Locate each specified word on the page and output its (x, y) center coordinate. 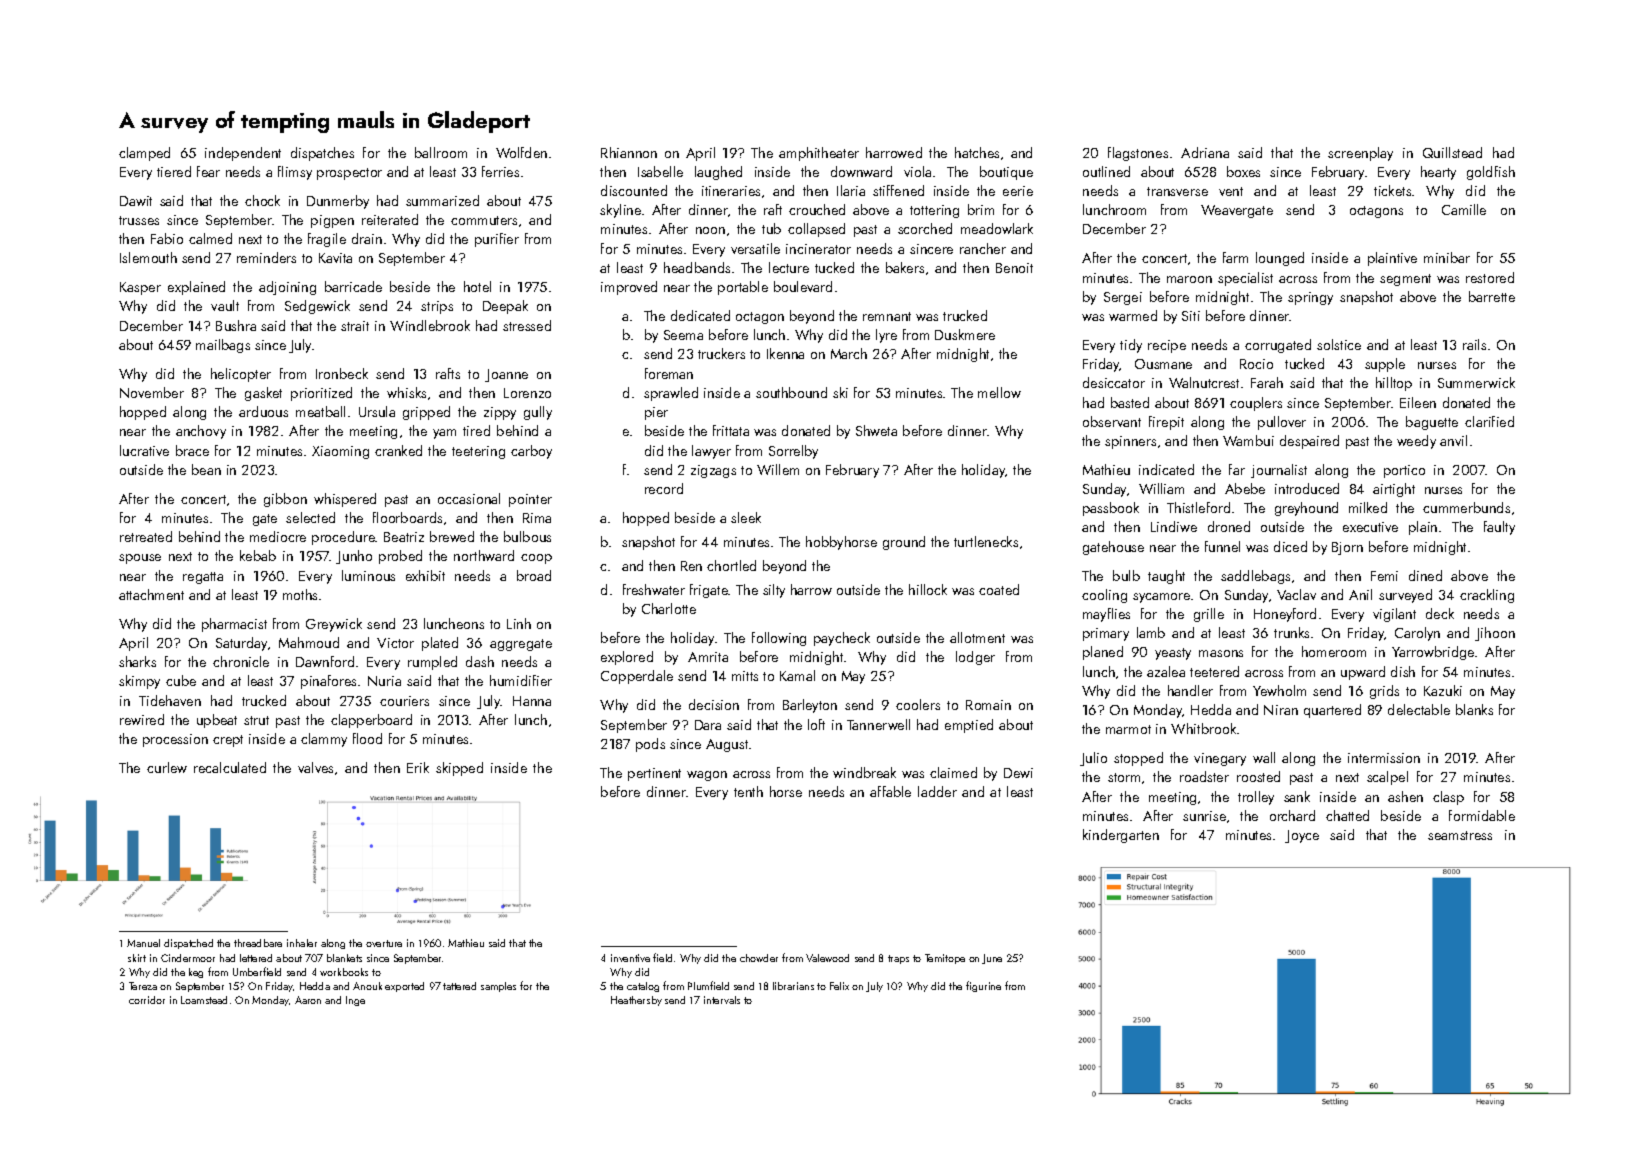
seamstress (1460, 835)
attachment (151, 594)
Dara (708, 725)
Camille (1464, 209)
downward (861, 171)
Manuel (143, 943)
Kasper (140, 288)
